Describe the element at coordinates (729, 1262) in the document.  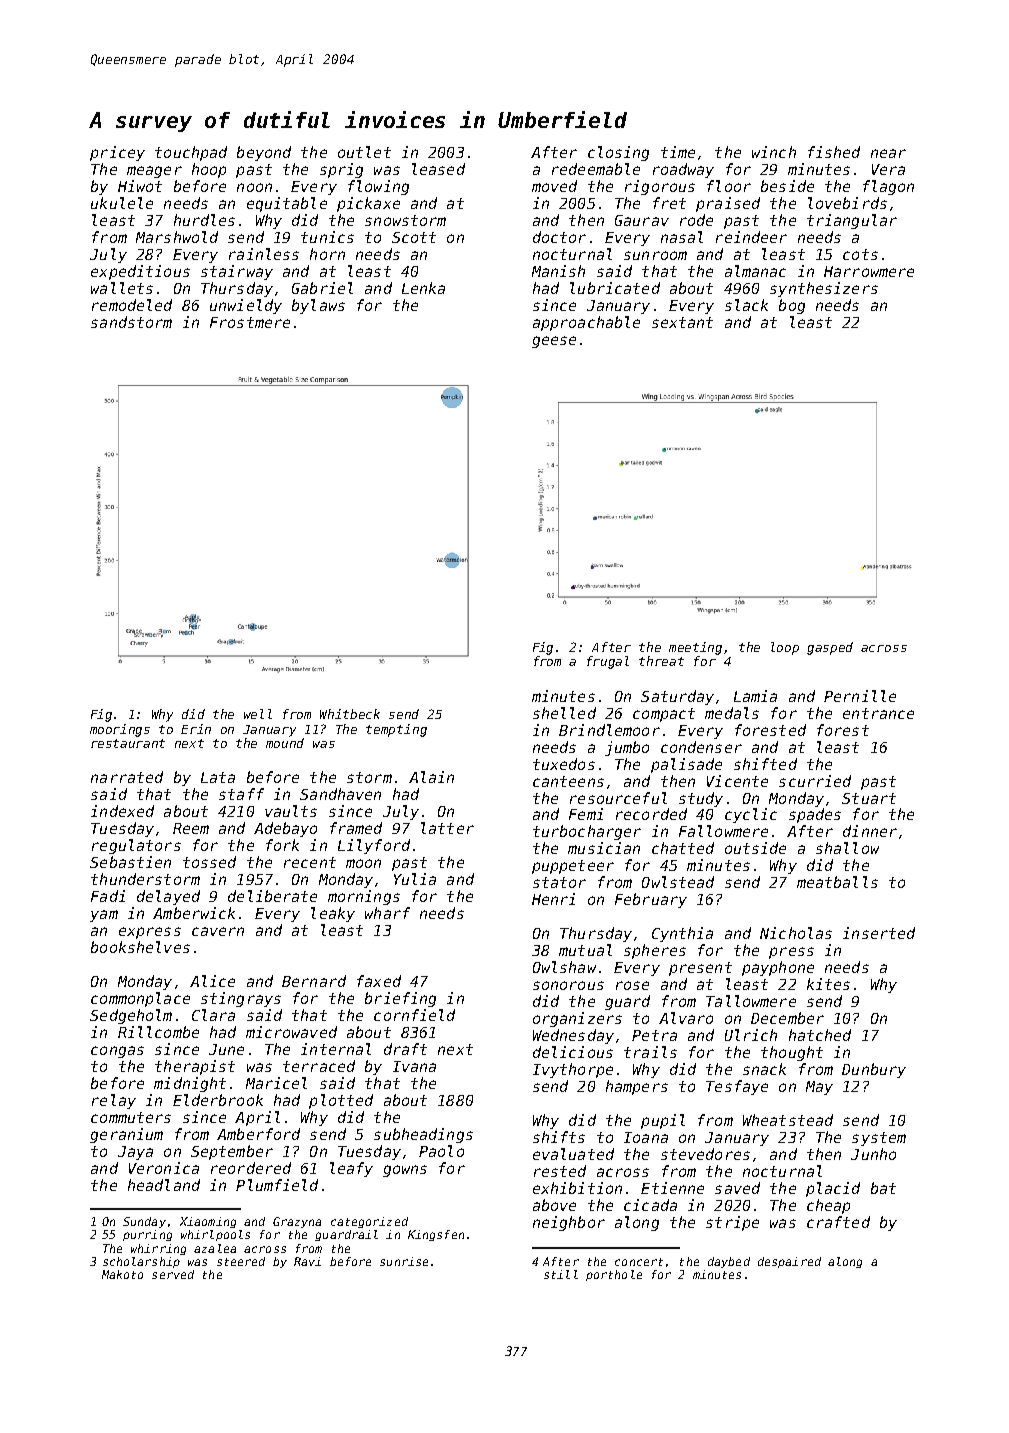
I see `daybed` at that location.
